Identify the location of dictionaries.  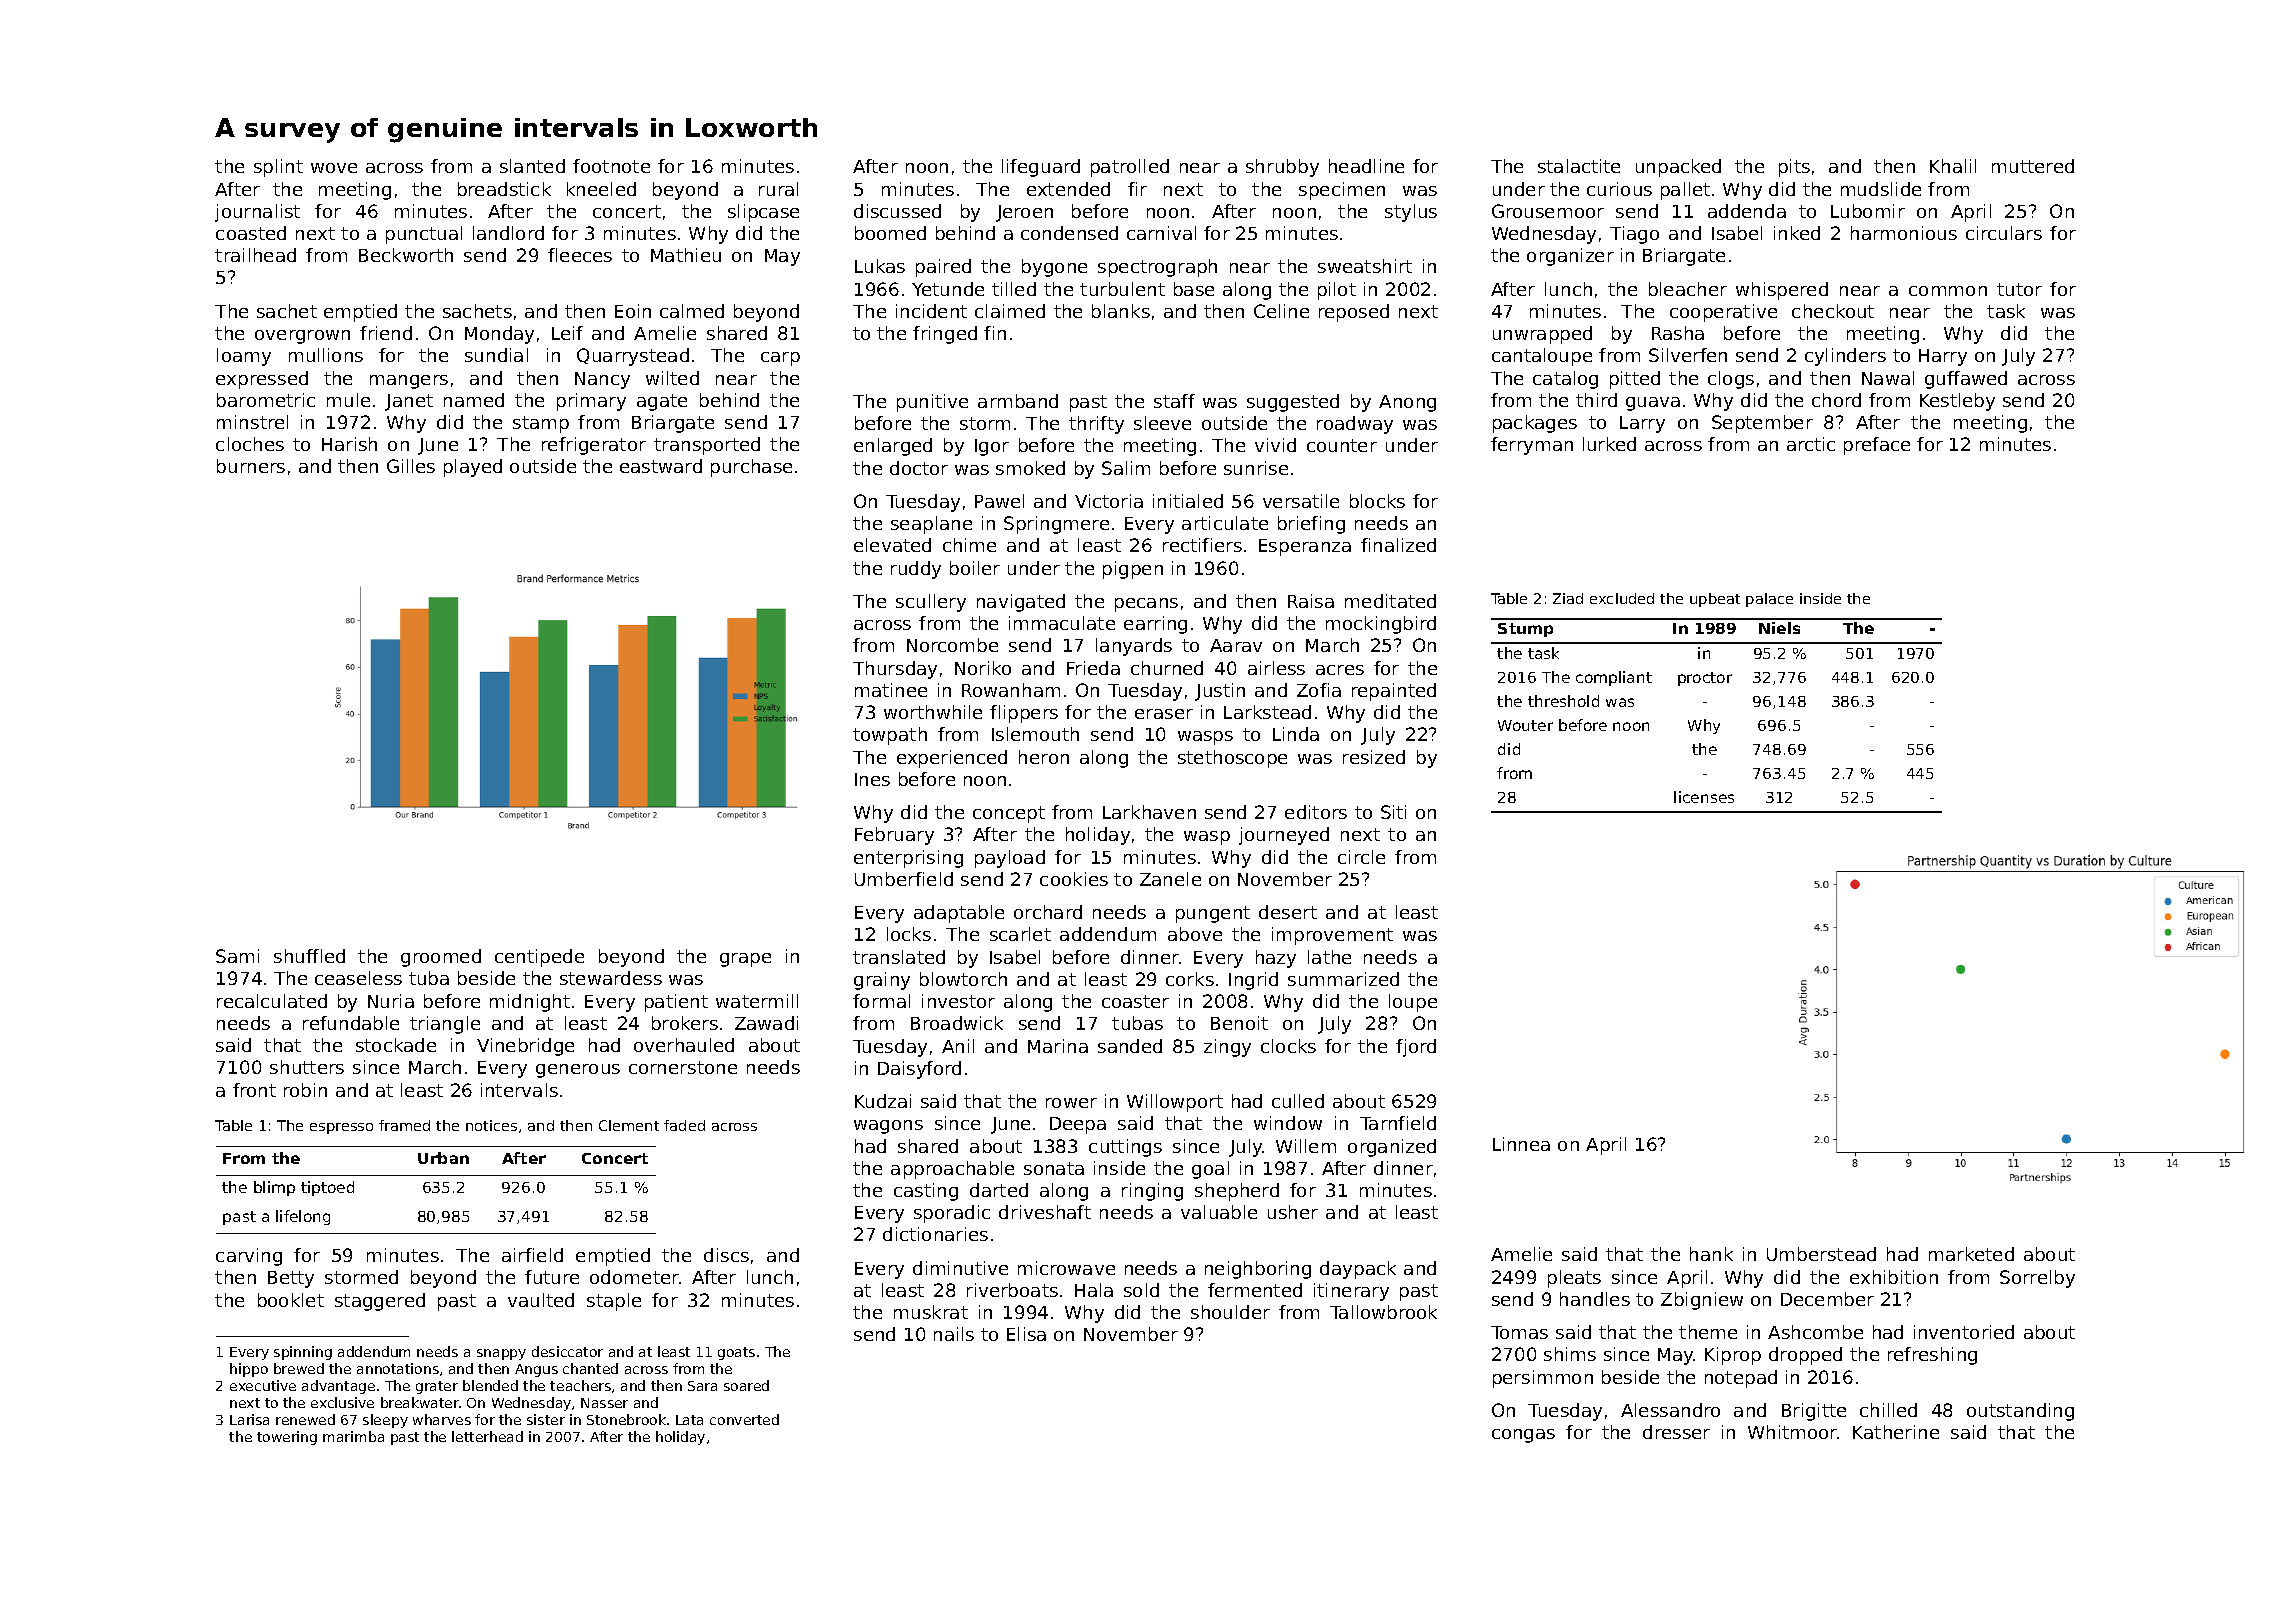
(935, 1234).
